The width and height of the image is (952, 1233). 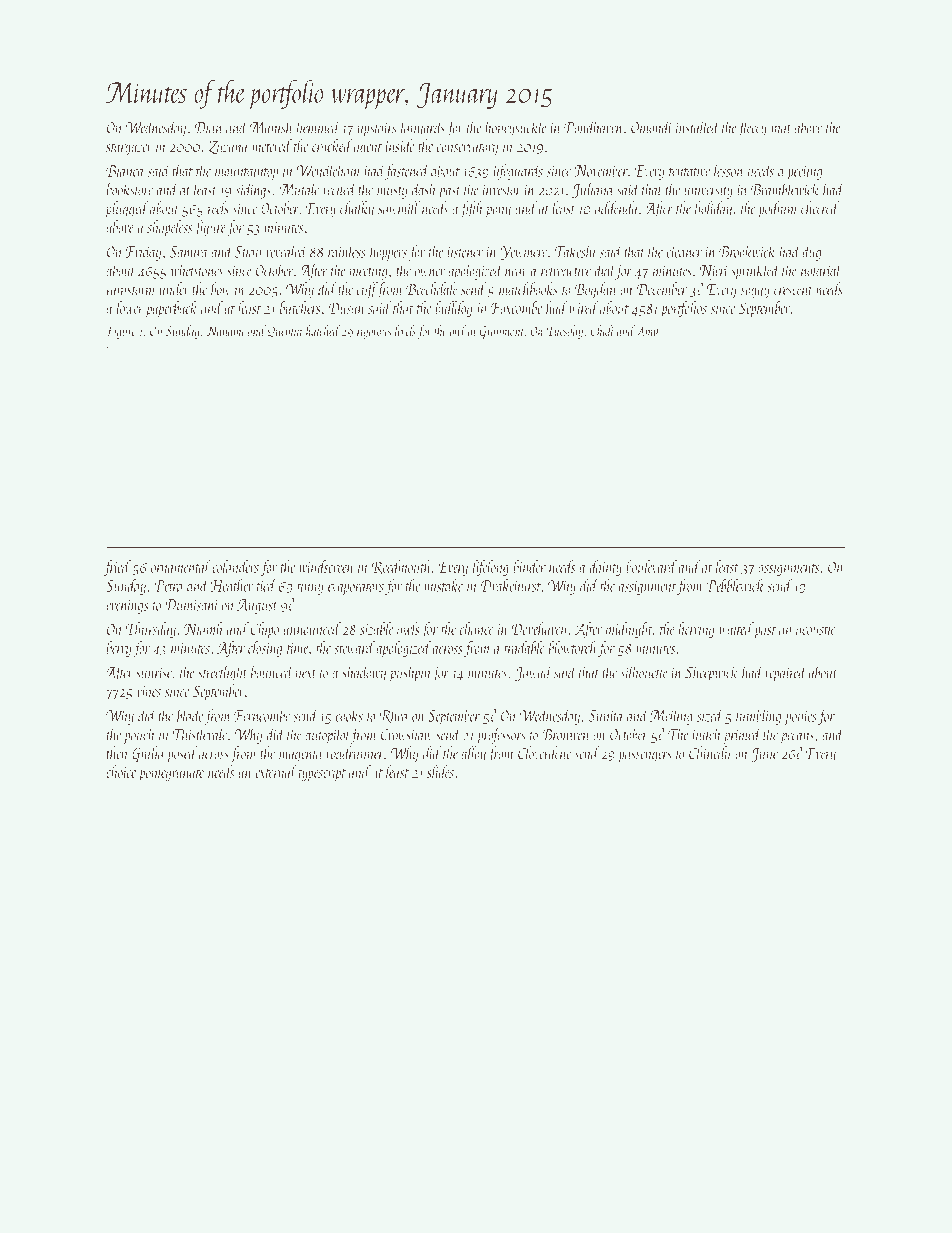 What do you see at coordinates (516, 128) in the image?
I see `honeysuckle` at bounding box center [516, 128].
